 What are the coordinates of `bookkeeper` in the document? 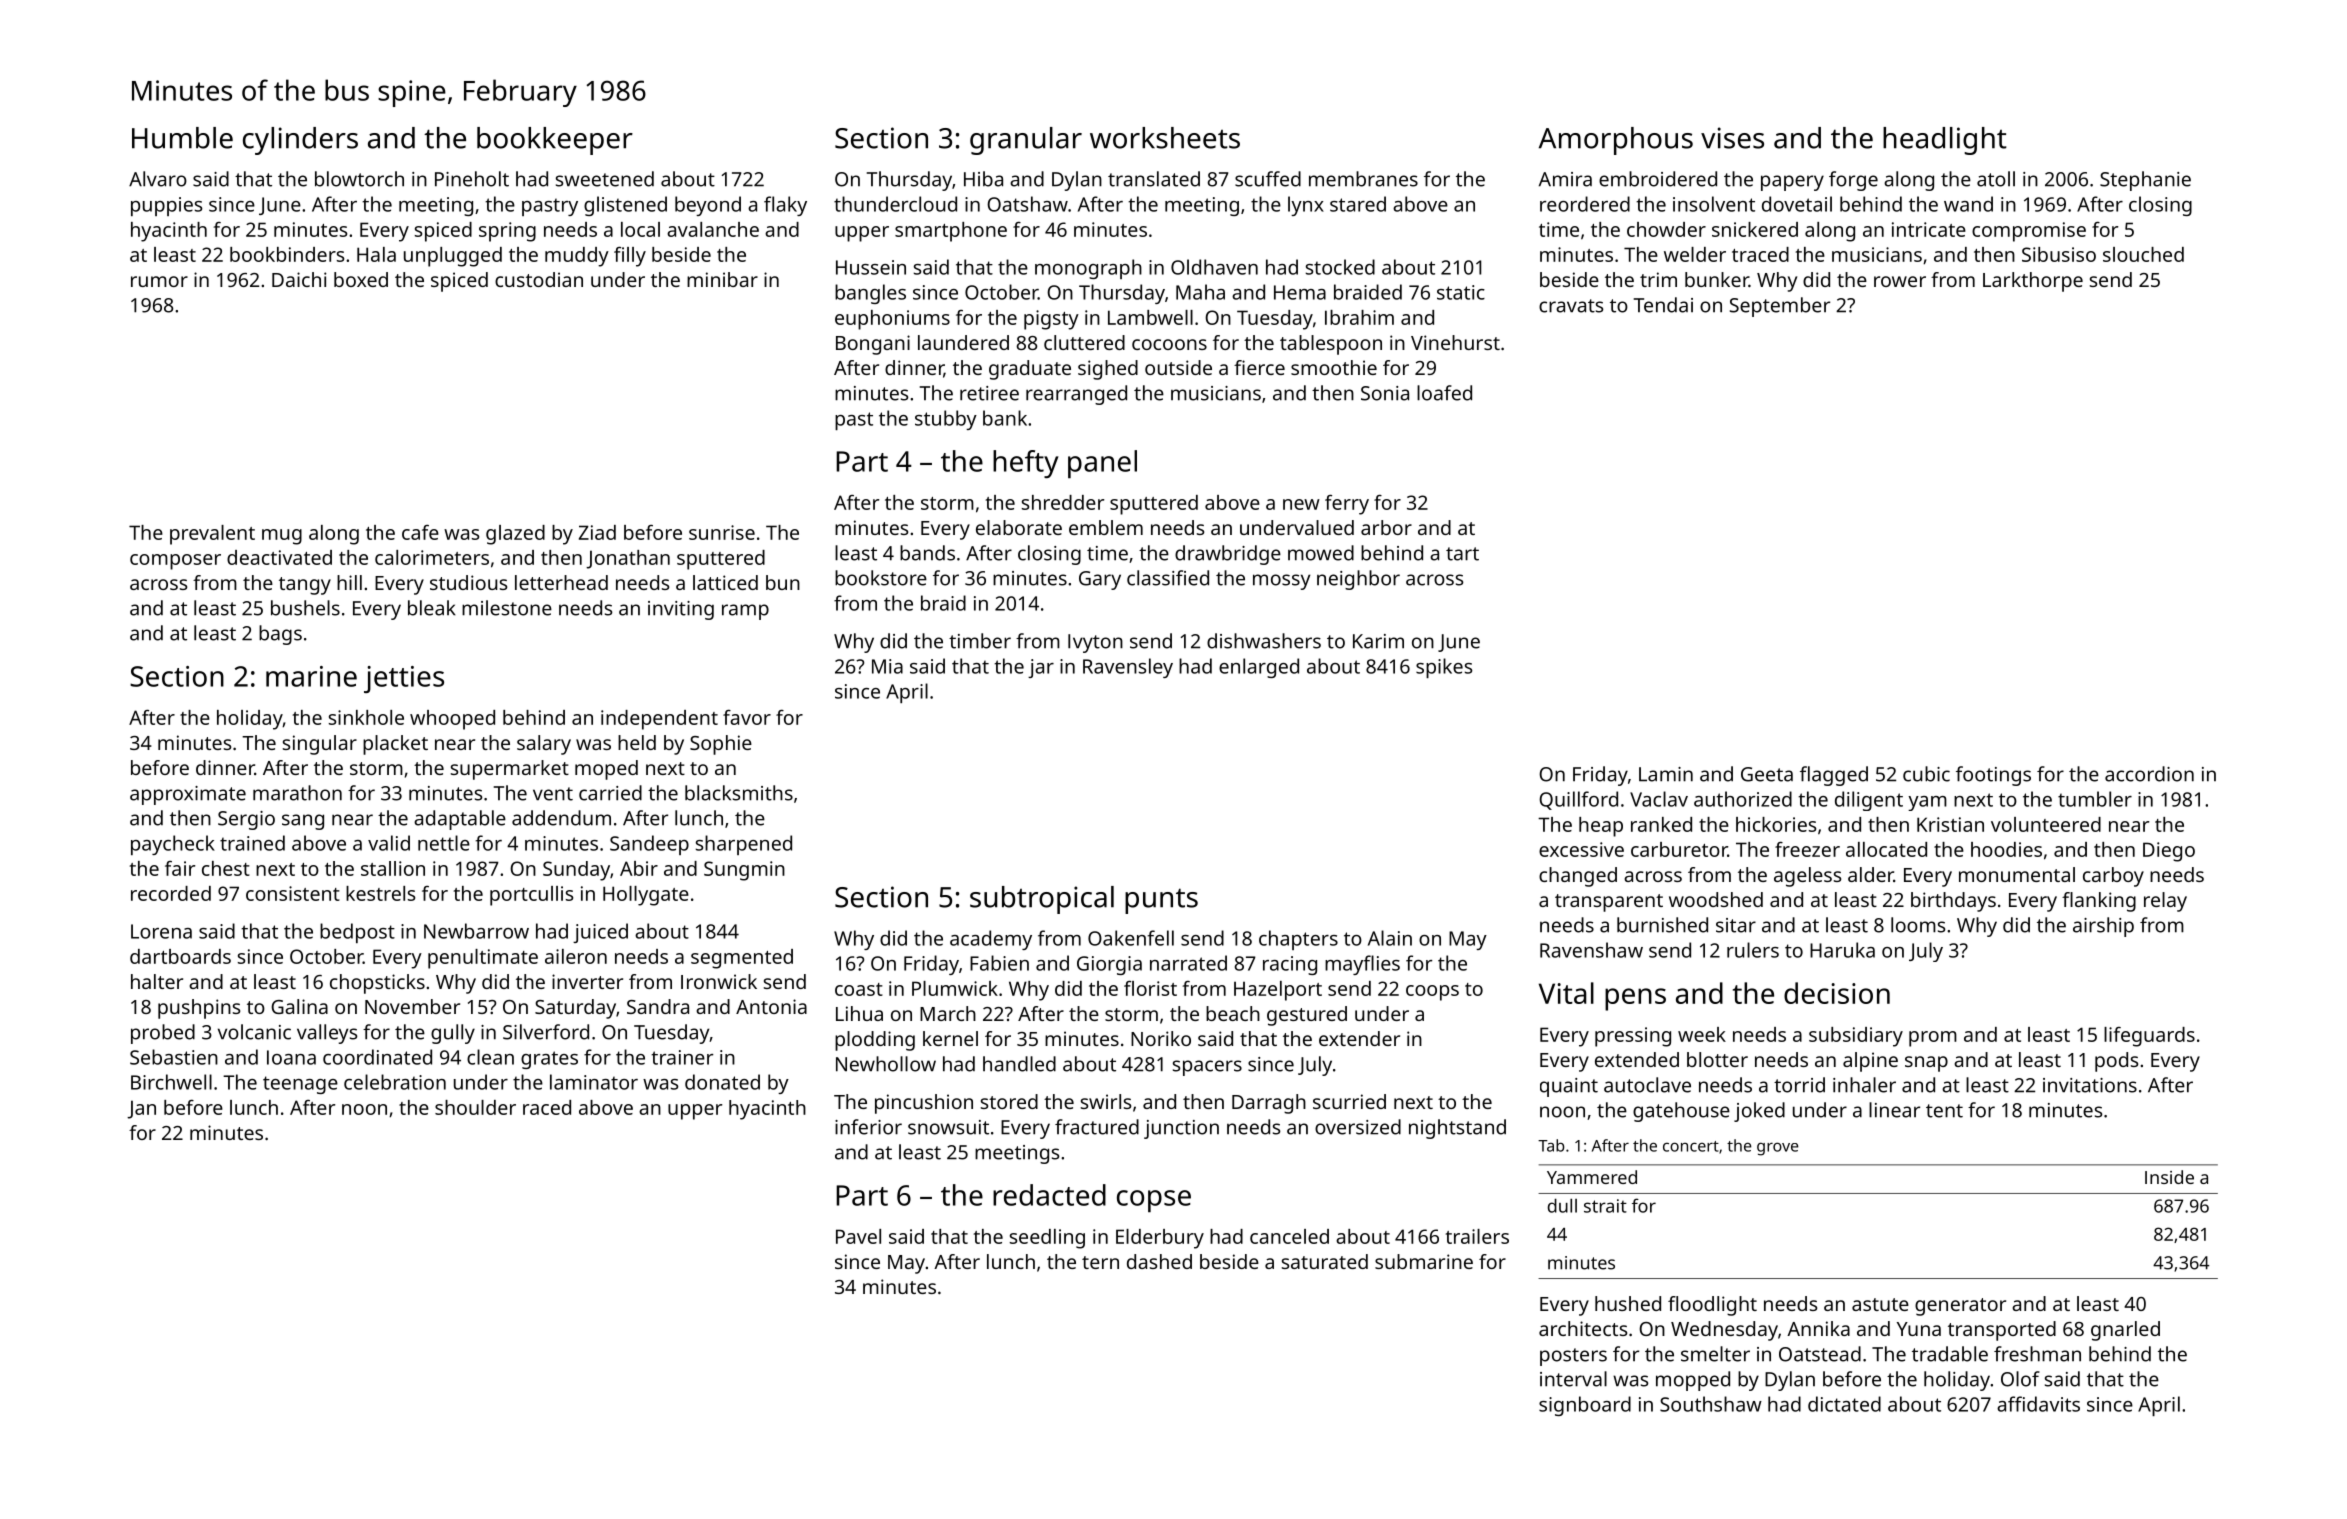 It's located at (555, 141).
